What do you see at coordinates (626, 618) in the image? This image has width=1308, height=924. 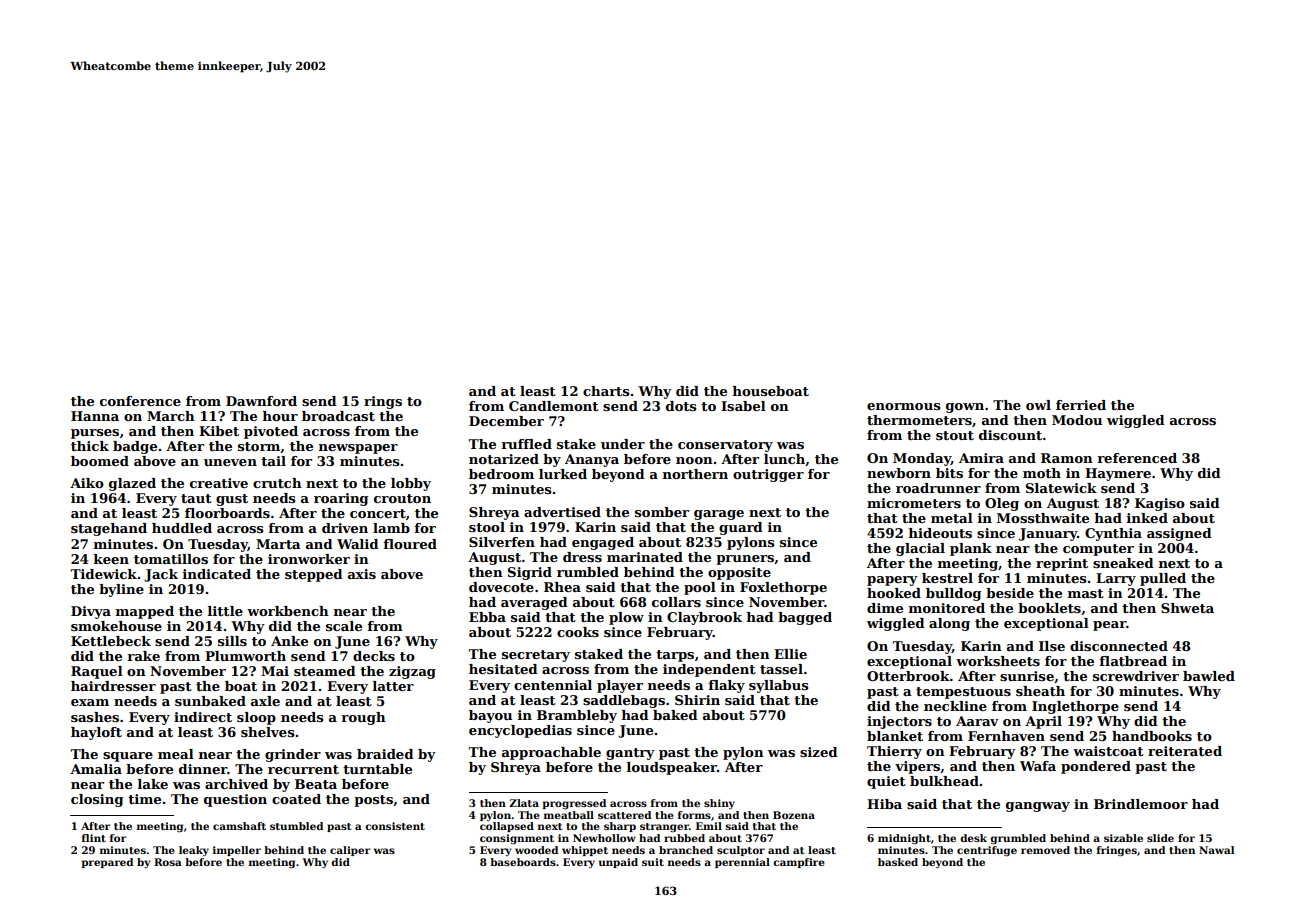 I see `plow` at bounding box center [626, 618].
